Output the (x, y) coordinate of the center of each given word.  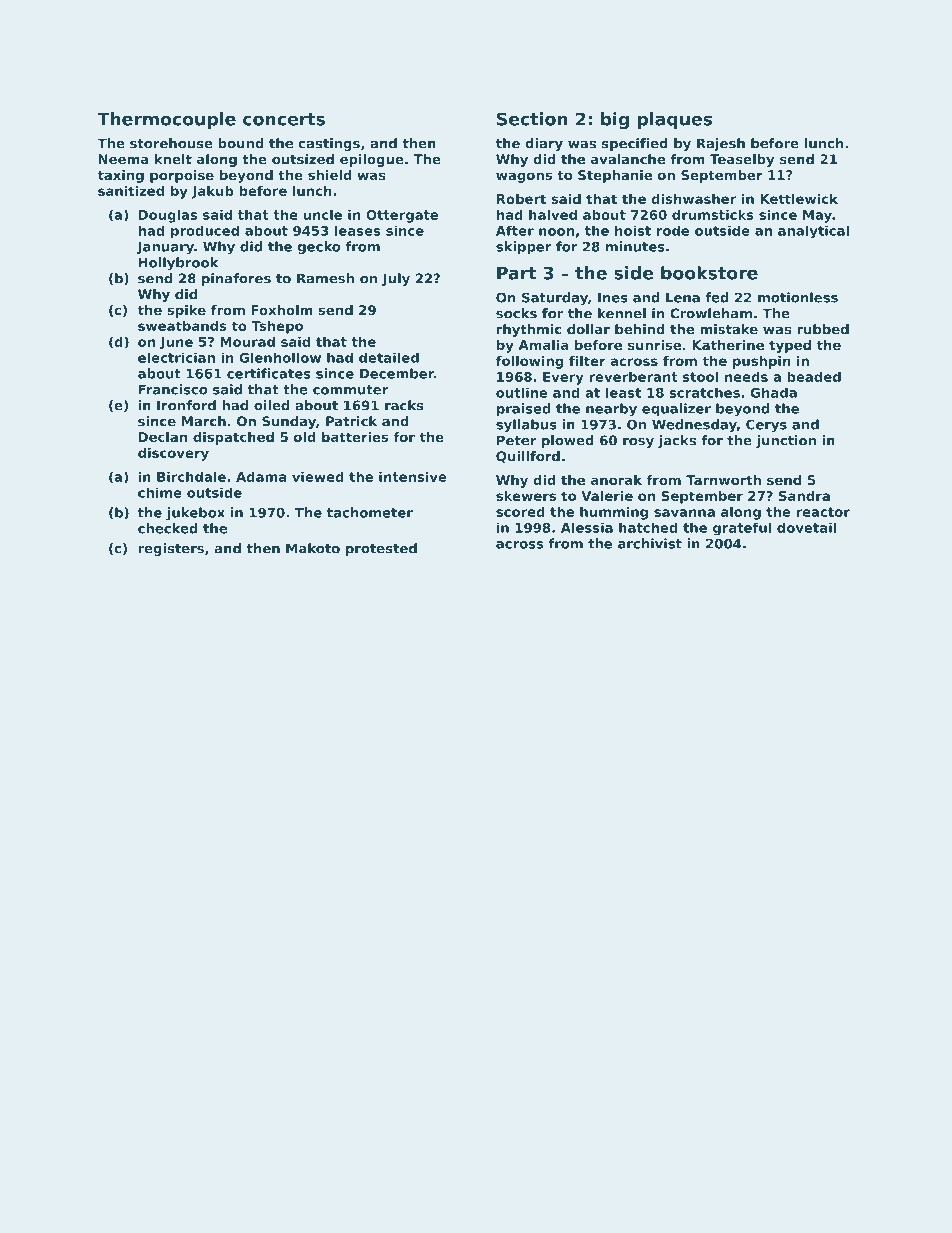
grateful (742, 529)
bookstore (709, 273)
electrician (176, 357)
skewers (526, 496)
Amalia (543, 345)
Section (532, 119)
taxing (121, 176)
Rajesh (721, 144)
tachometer (370, 512)
